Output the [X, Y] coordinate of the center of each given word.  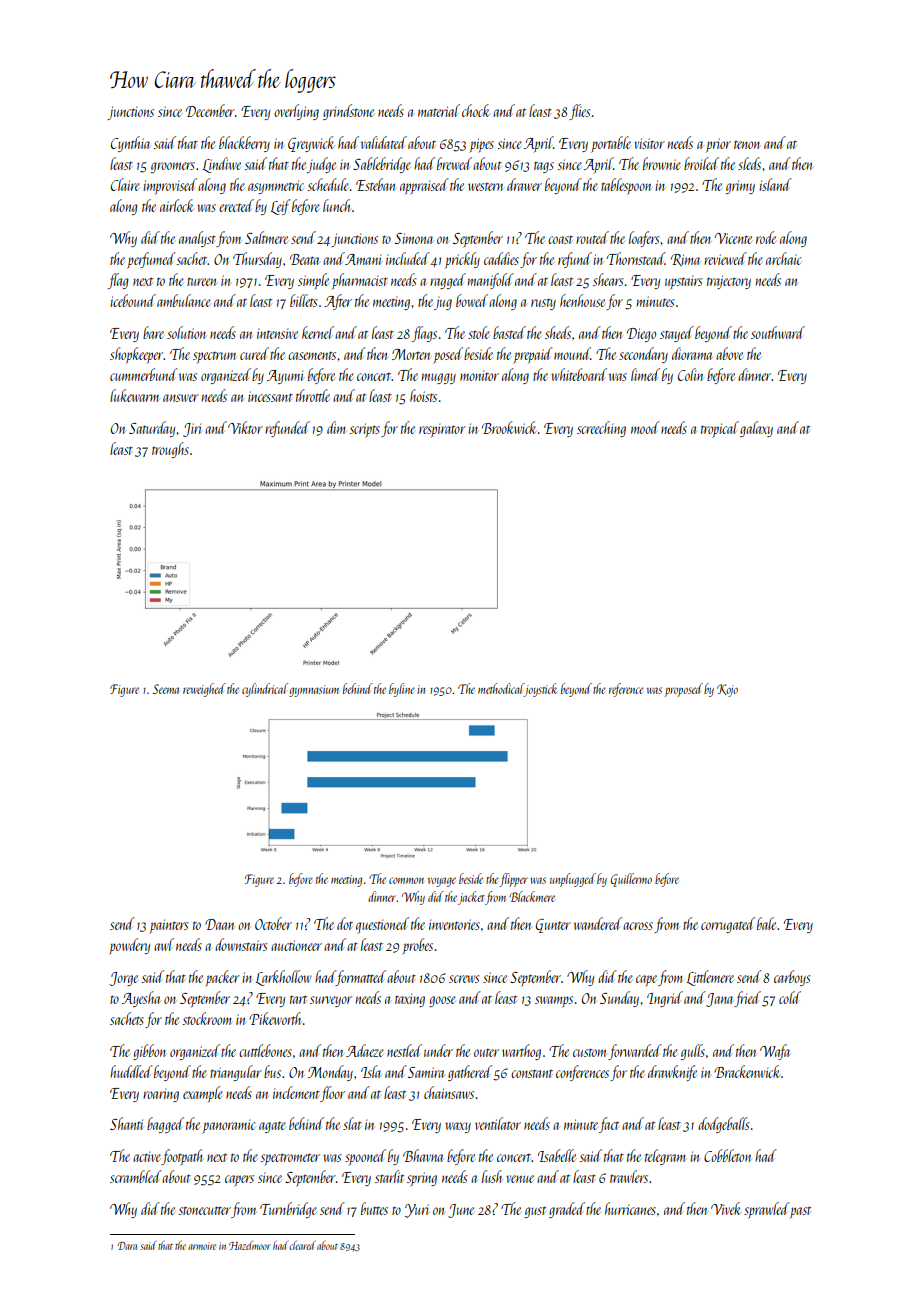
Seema [166, 689]
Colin [691, 374]
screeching [601, 429]
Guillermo [631, 880]
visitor [649, 143]
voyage [442, 882]
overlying [296, 112]
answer [181, 398]
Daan [220, 924]
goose [442, 1001]
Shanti [127, 1123]
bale [766, 923]
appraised [424, 186]
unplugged [573, 880]
